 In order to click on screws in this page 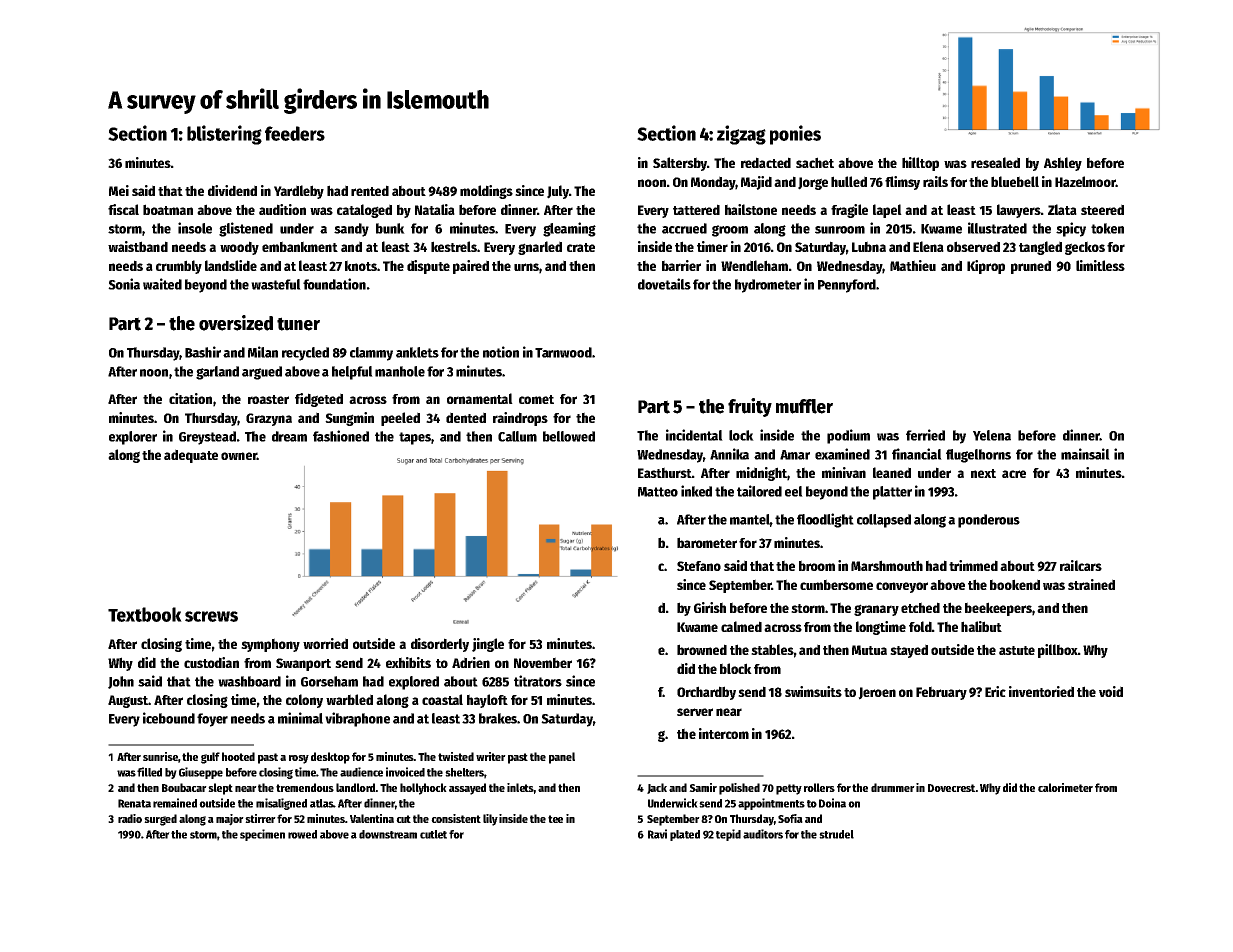, I will do `click(211, 616)`.
